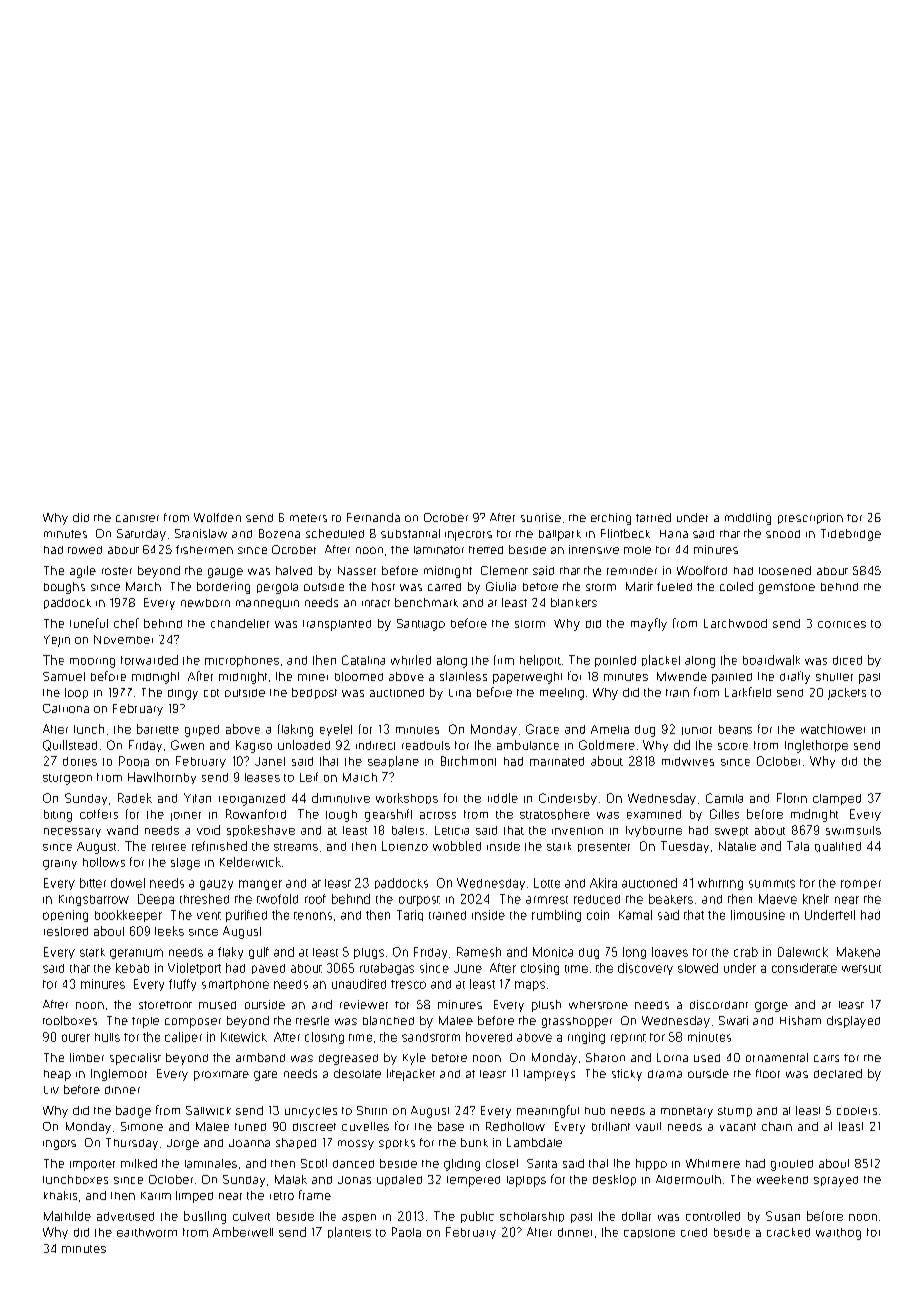 The width and height of the screenshot is (924, 1308). What do you see at coordinates (411, 660) in the screenshot?
I see `whirled` at bounding box center [411, 660].
